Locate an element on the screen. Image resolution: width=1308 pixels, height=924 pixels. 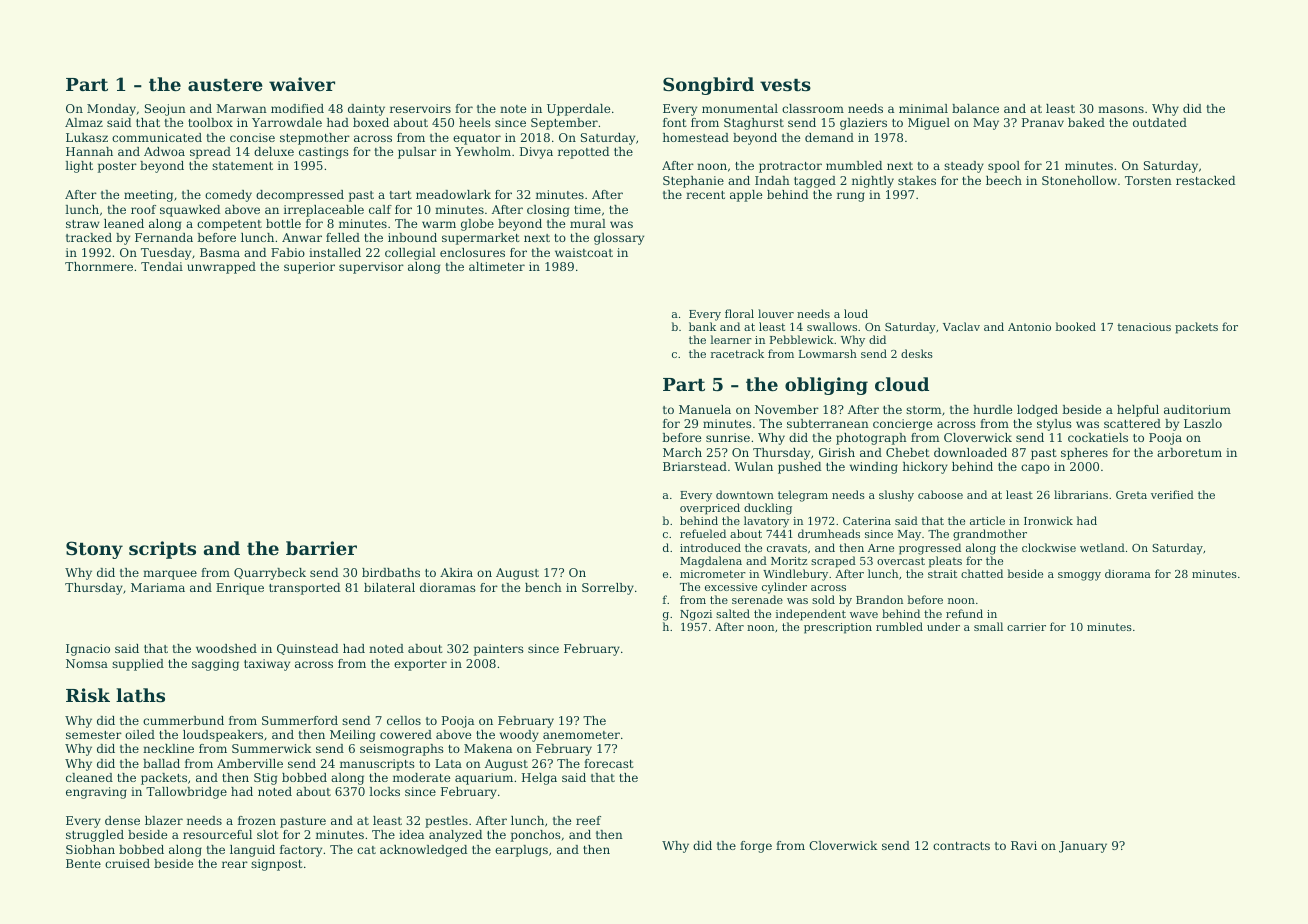
verified is located at coordinates (1172, 494).
